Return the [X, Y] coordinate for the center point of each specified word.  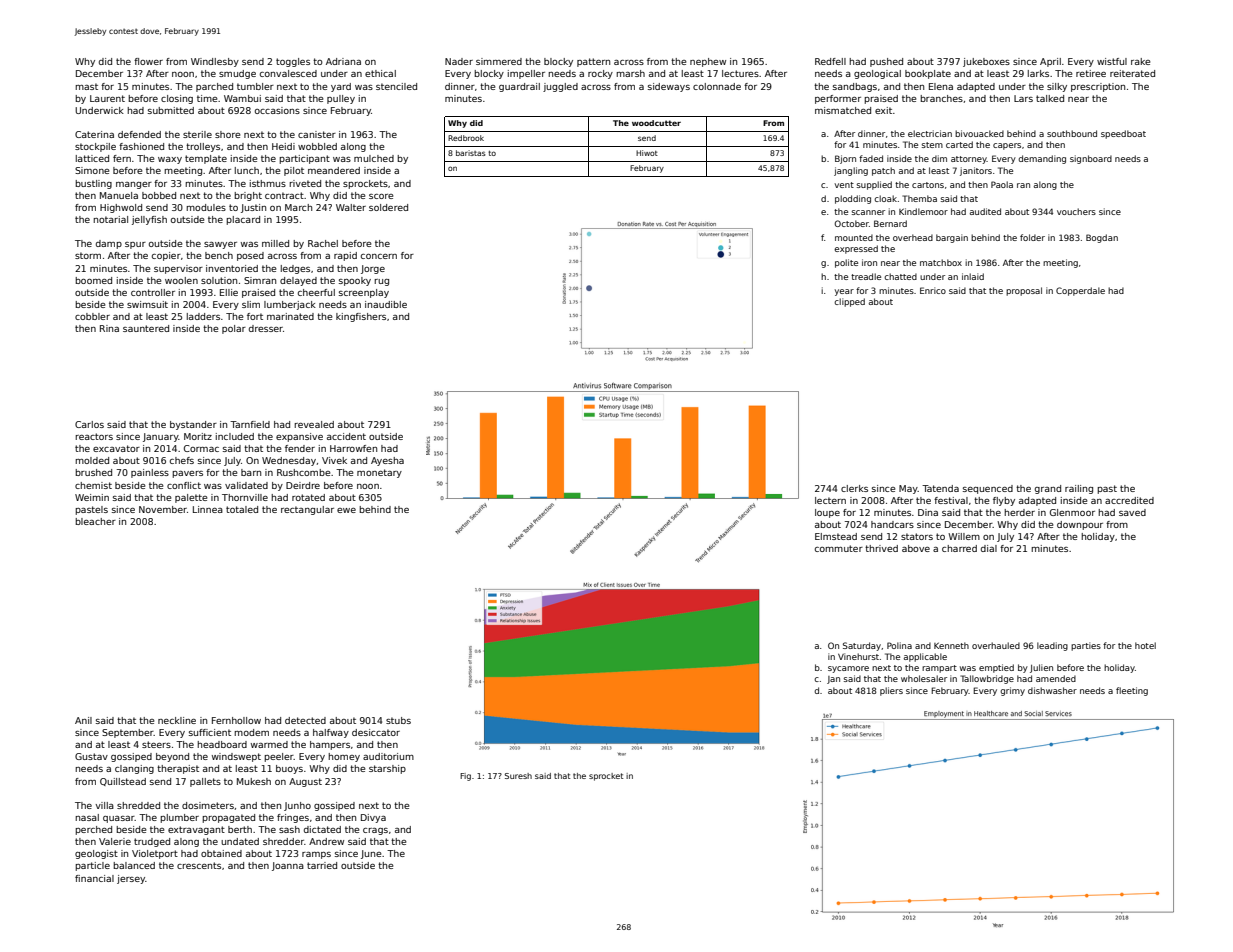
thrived [881, 548]
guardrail [519, 87]
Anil [83, 720]
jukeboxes [986, 62]
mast [86, 86]
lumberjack [290, 305]
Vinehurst [858, 656]
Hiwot [647, 153]
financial [94, 878]
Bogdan [1102, 238]
